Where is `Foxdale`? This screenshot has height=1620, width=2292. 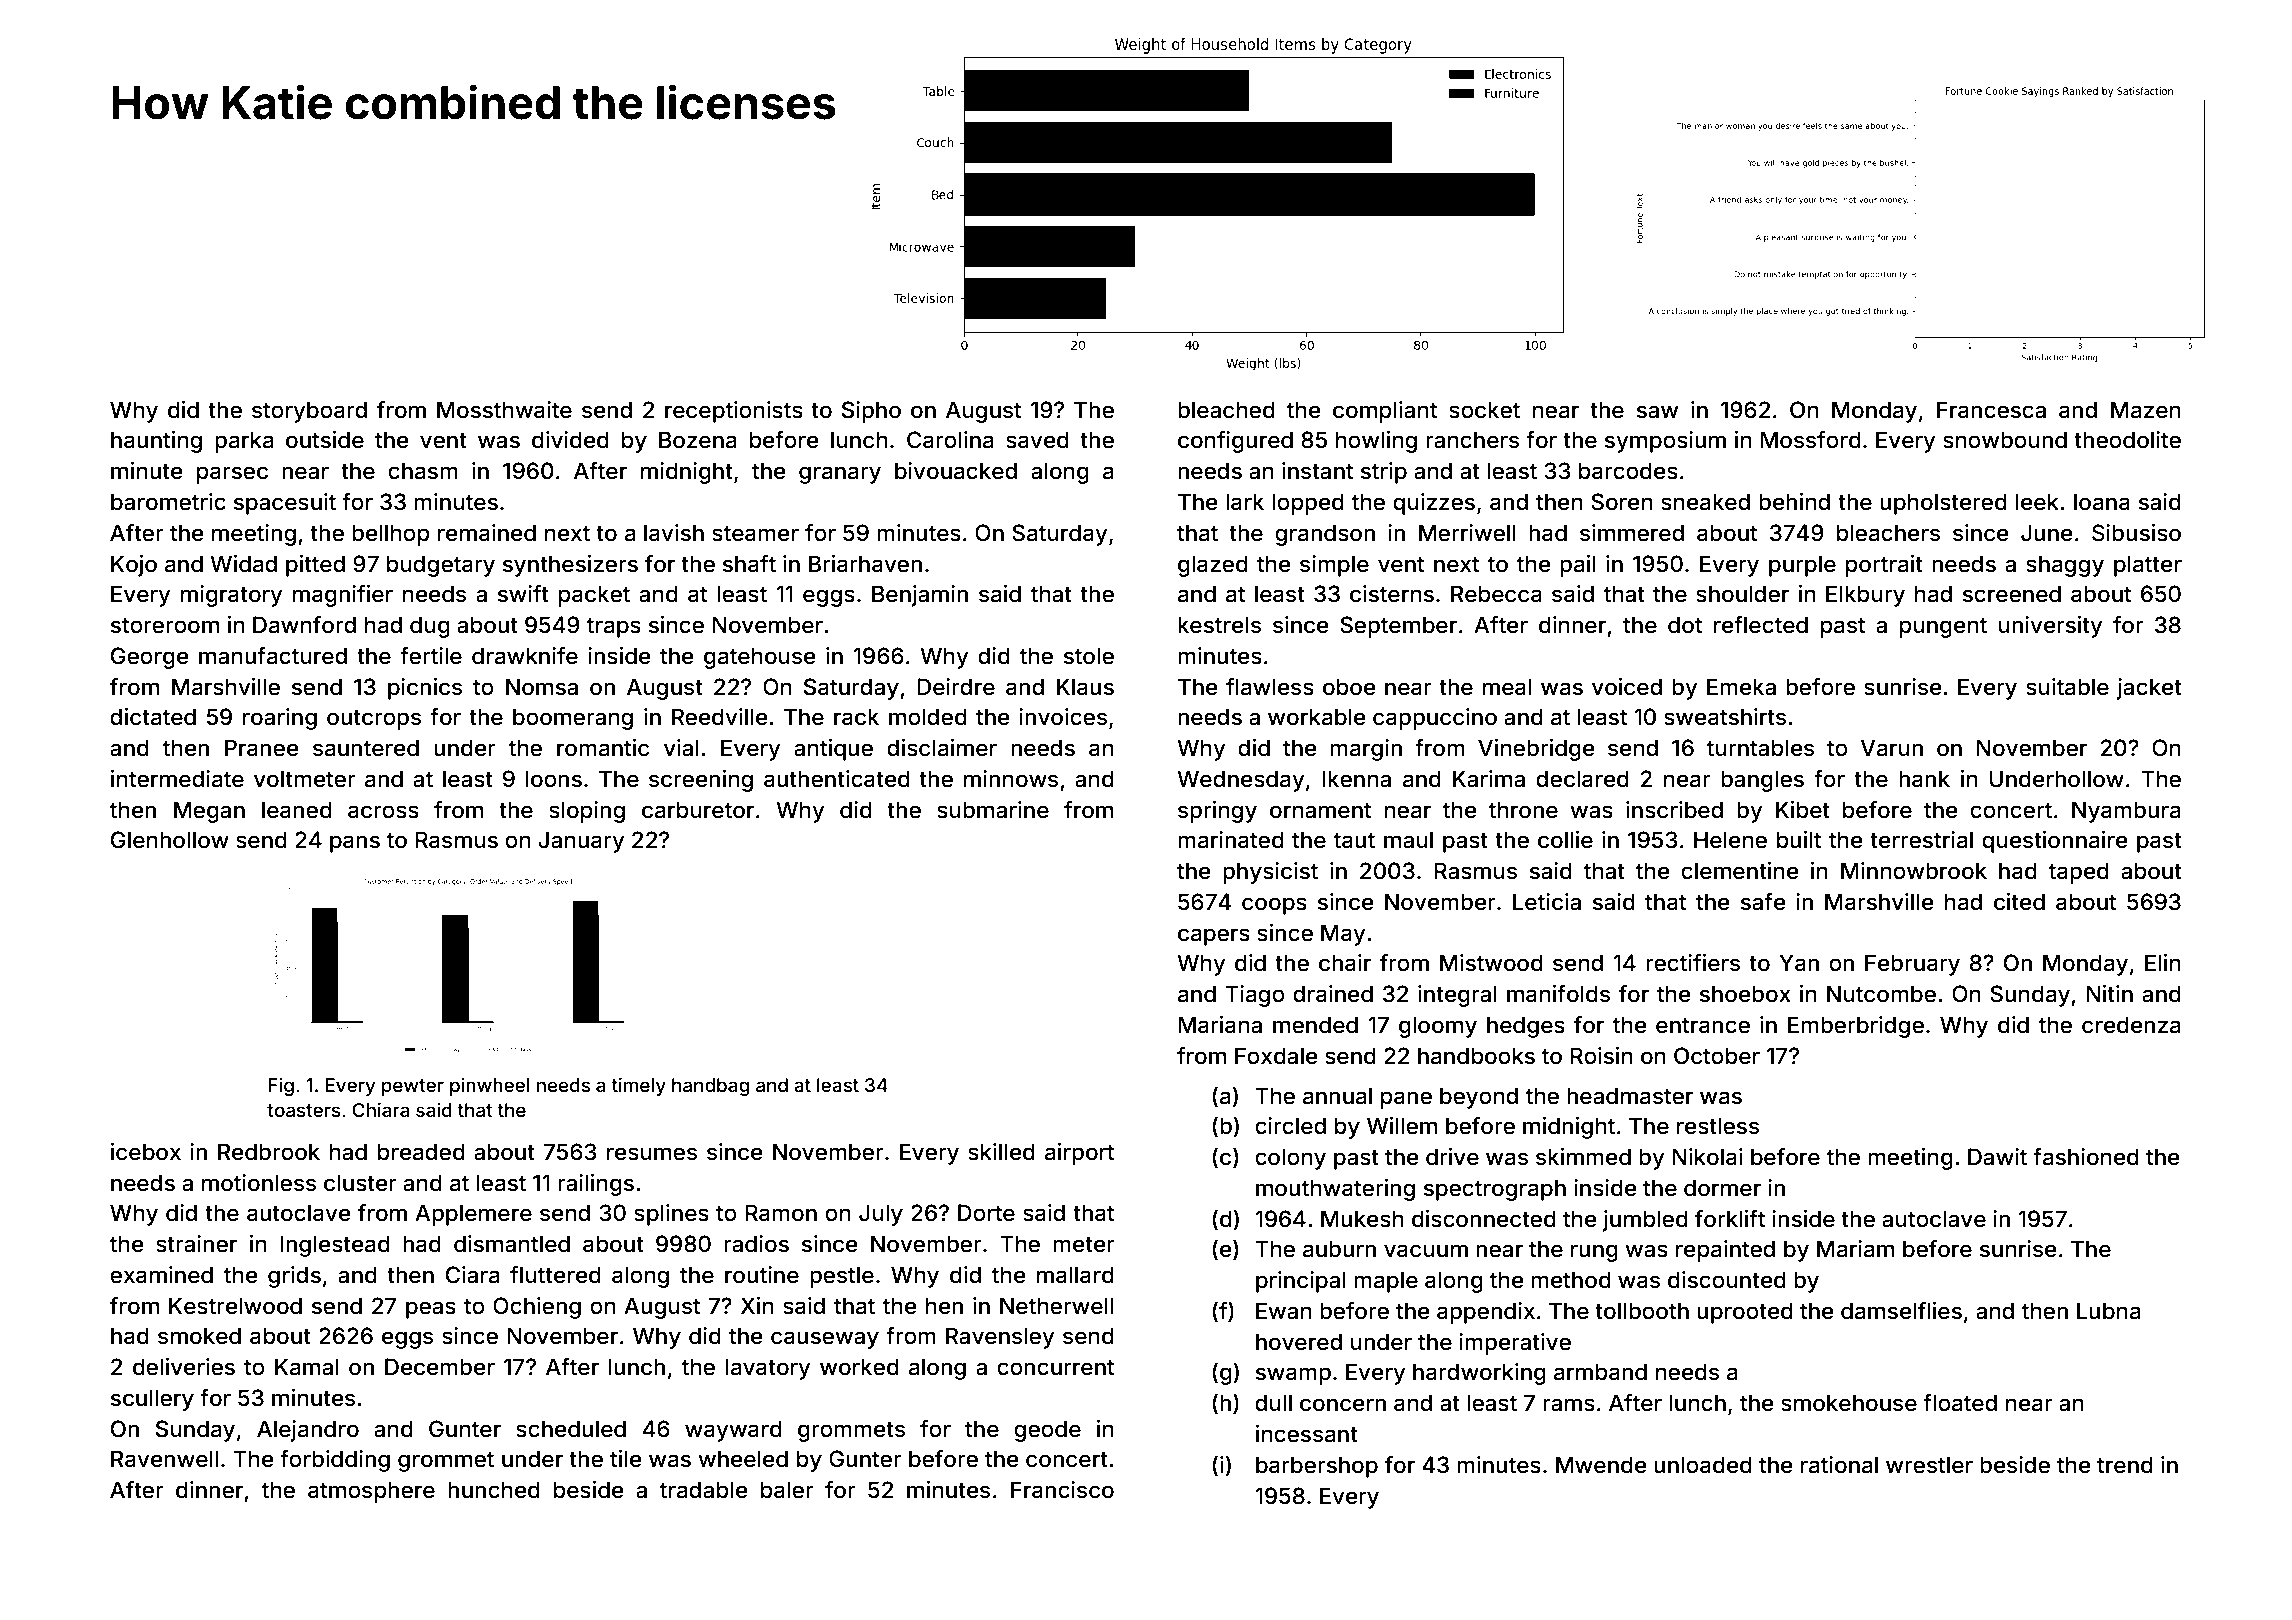
Foxdale is located at coordinates (1276, 1056).
